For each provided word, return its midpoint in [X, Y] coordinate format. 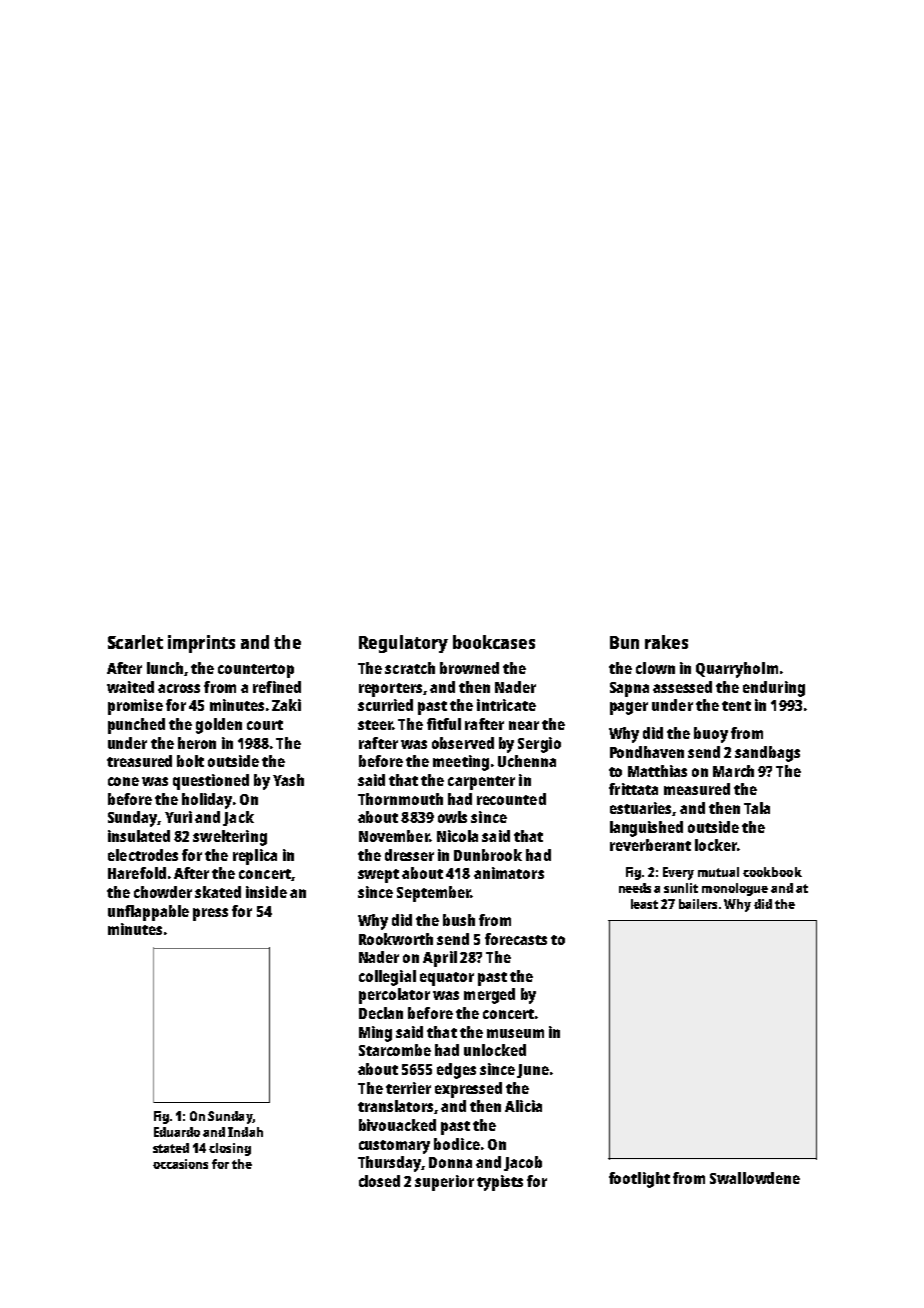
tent [736, 706]
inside [266, 892]
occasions [180, 1164]
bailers [698, 904]
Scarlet [135, 642]
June [533, 1071]
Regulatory [403, 644]
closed [379, 1181]
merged [489, 996]
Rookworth [396, 939]
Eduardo [177, 1132]
